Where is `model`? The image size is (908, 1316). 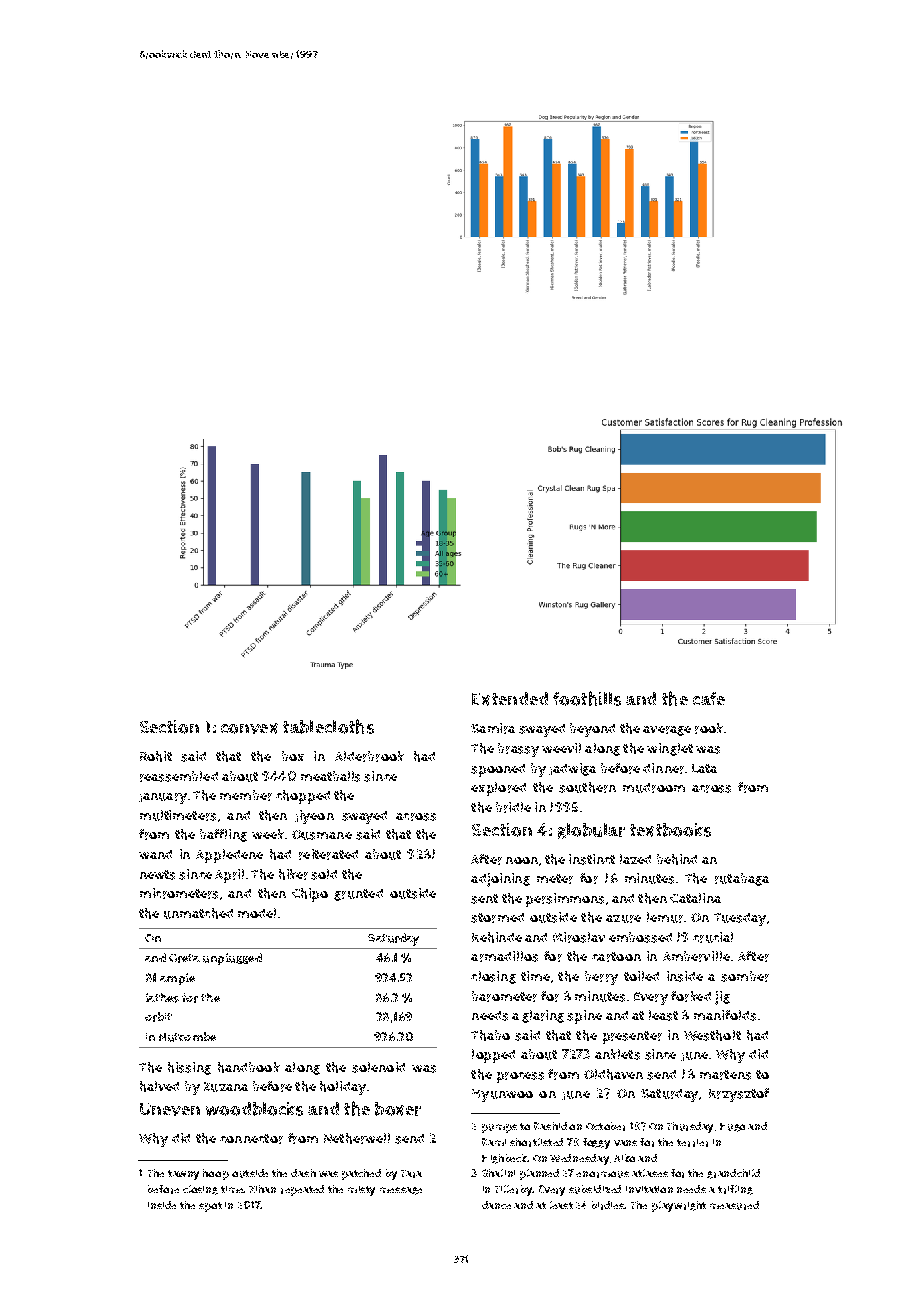
model is located at coordinates (257, 913).
